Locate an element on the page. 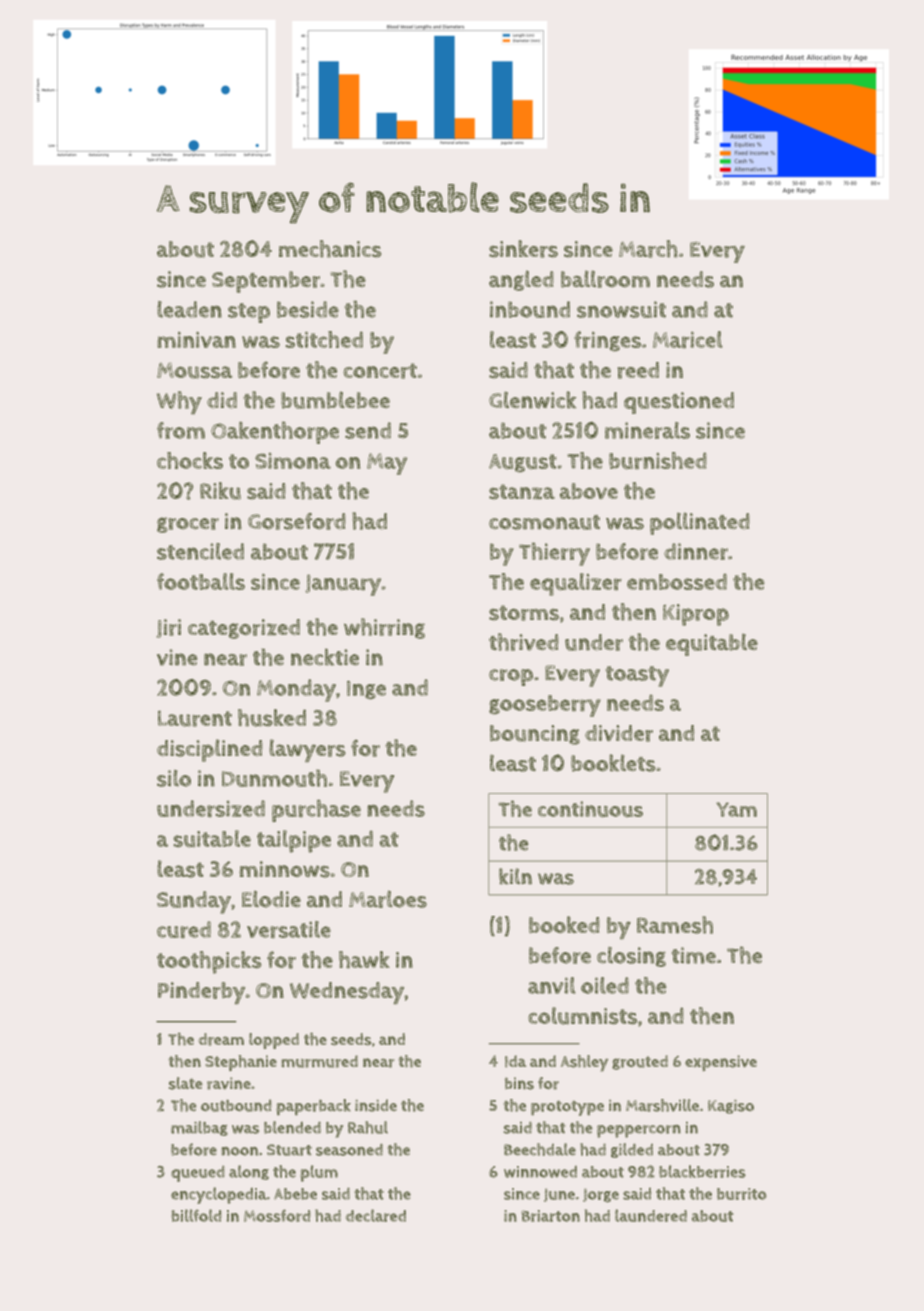  Glenwick is located at coordinates (533, 400).
